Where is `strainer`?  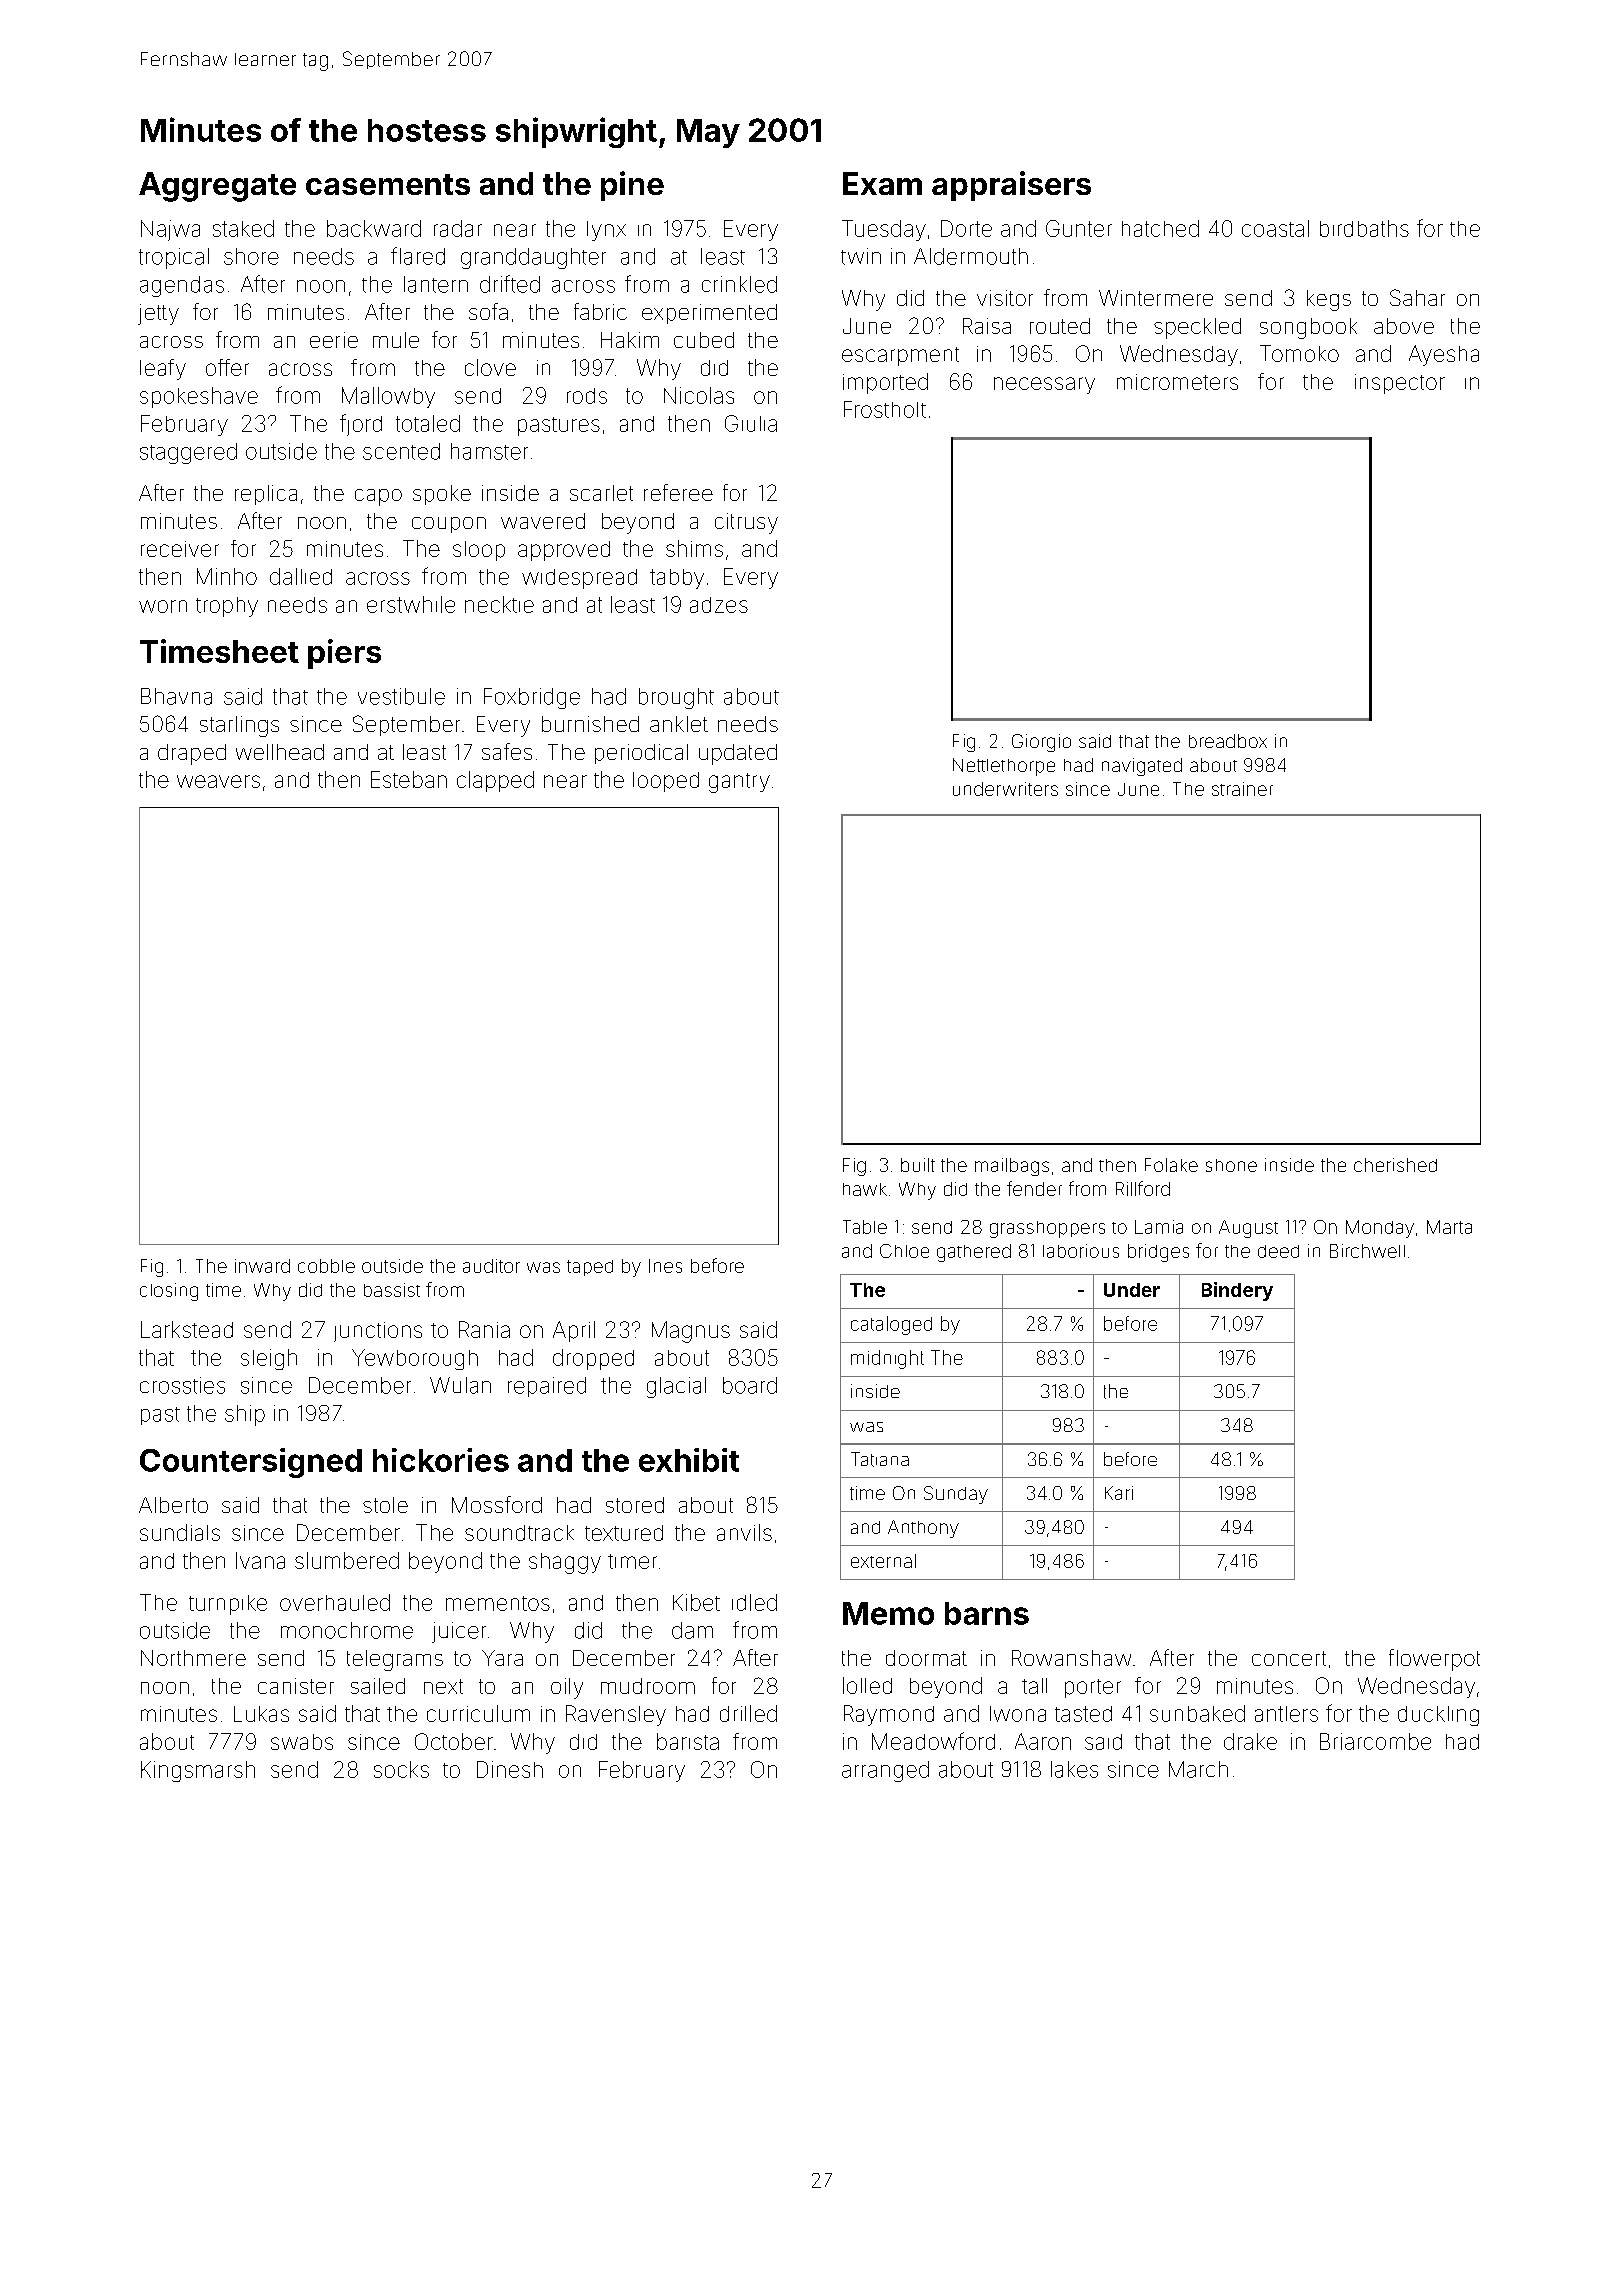 strainer is located at coordinates (1242, 789).
